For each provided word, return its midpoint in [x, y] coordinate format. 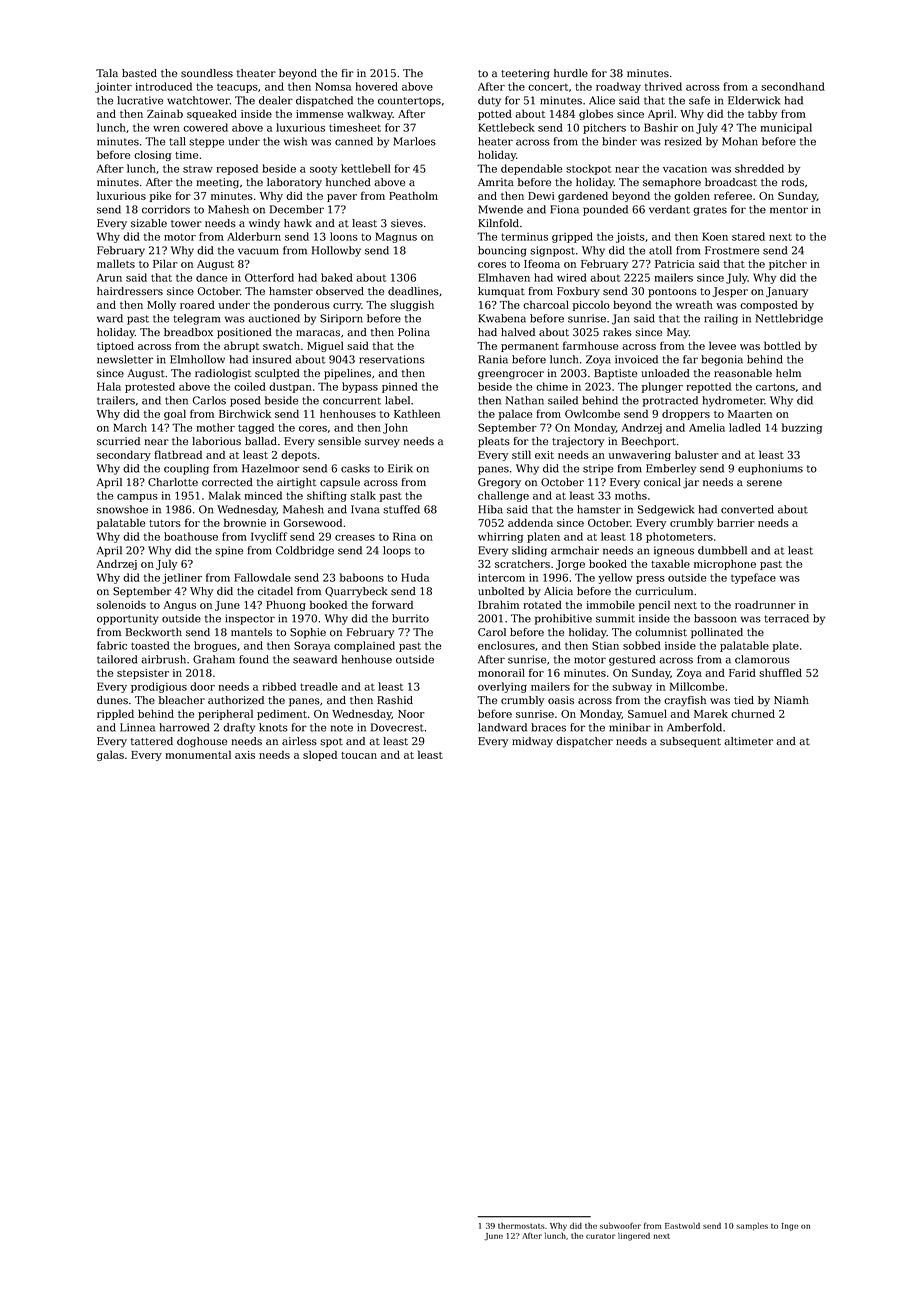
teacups [237, 88]
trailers [116, 400]
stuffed [401, 509]
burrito [410, 618]
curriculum [664, 591]
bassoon [715, 618]
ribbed [279, 686]
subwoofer [620, 1225]
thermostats [521, 1225]
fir [348, 73]
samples [752, 1226]
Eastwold [682, 1226]
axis [245, 755]
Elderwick [754, 100]
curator [600, 1236]
